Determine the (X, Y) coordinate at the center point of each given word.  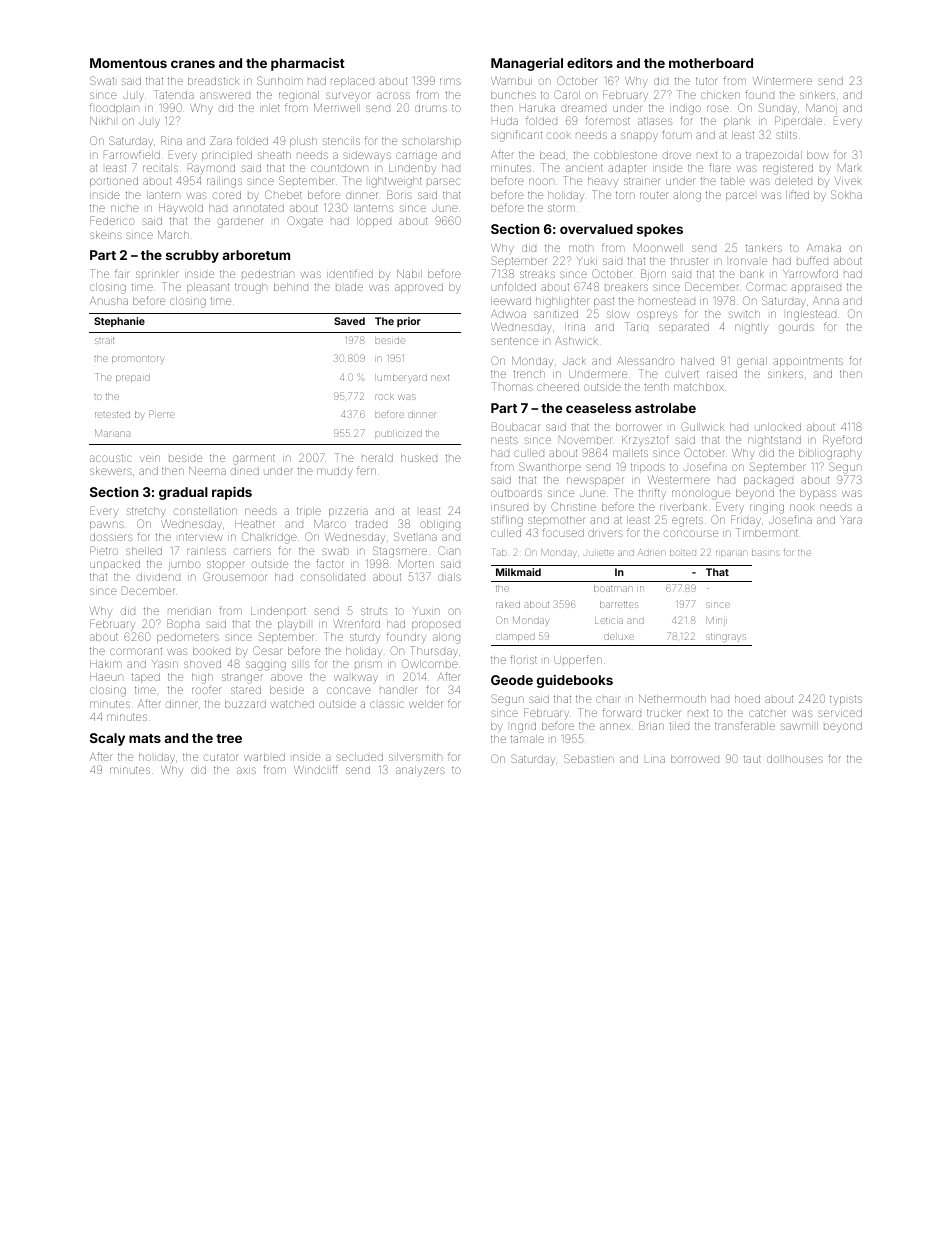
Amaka (824, 248)
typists (846, 700)
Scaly (107, 739)
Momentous (128, 63)
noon (541, 181)
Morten (416, 564)
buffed (812, 260)
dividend (158, 577)
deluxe (619, 637)
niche (125, 208)
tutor (707, 81)
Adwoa (508, 314)
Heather (255, 524)
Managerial (527, 64)
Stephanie (119, 322)
